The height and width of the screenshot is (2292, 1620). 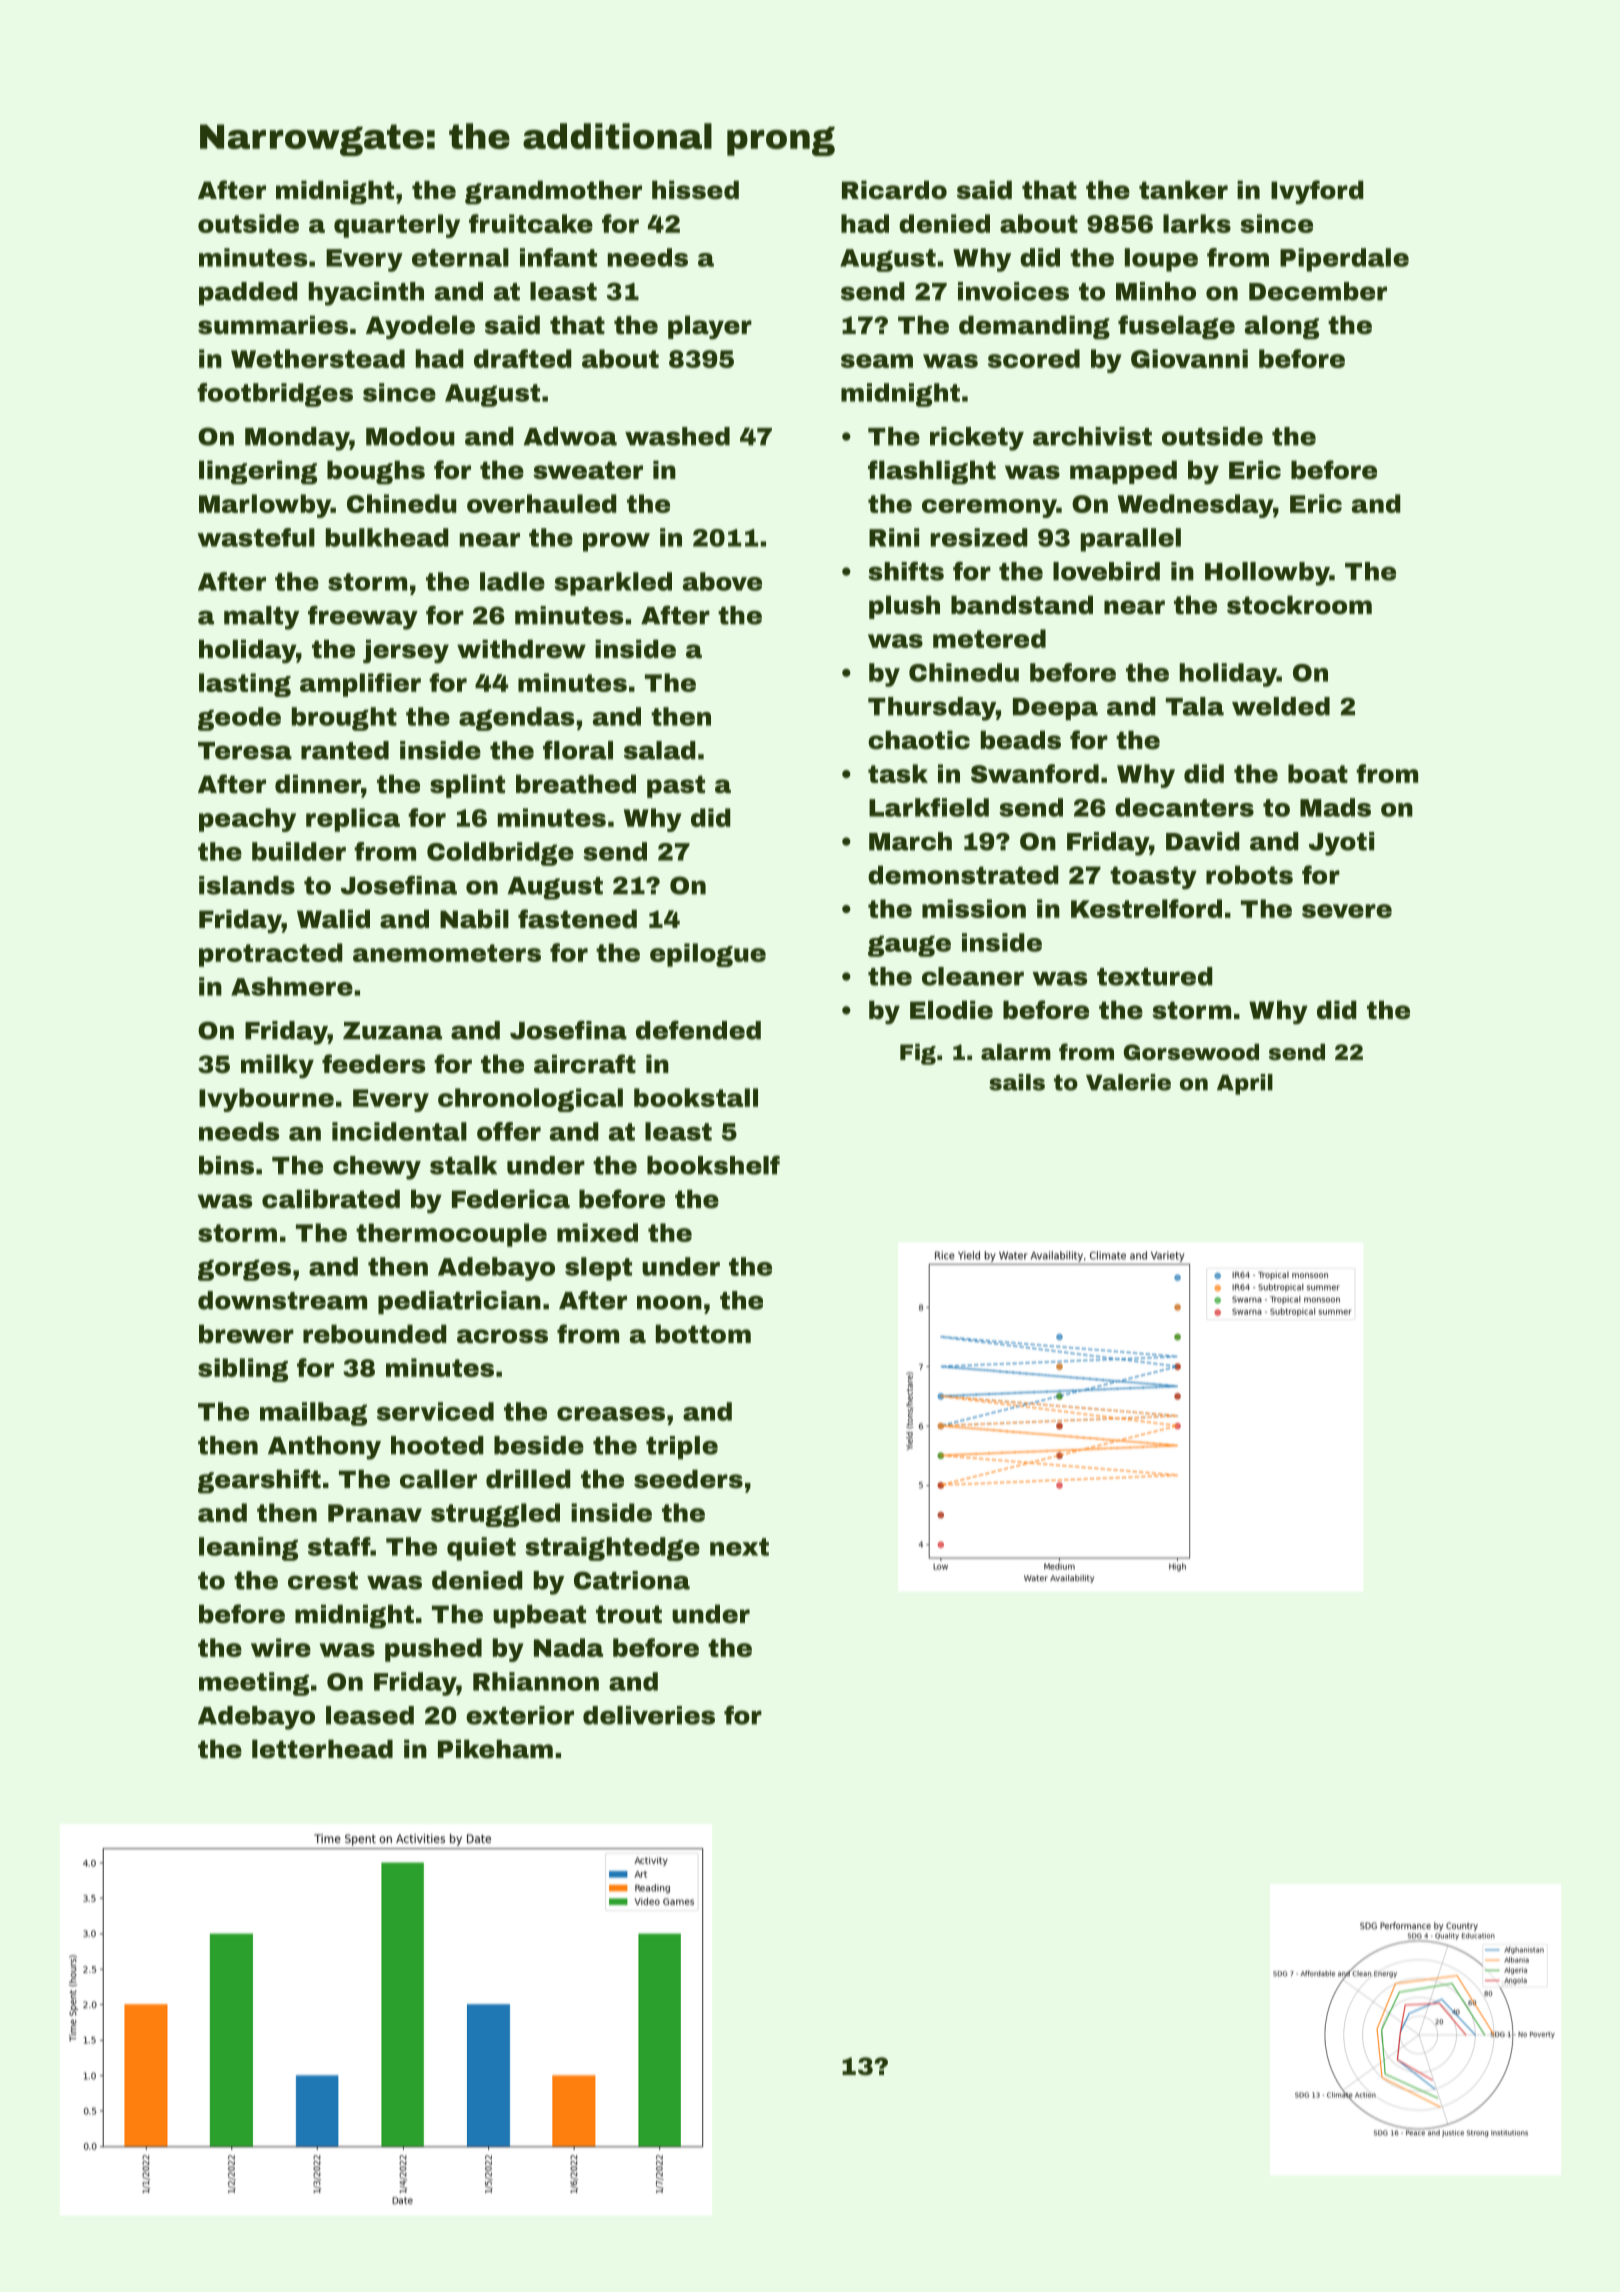 I want to click on next, so click(x=739, y=1547).
